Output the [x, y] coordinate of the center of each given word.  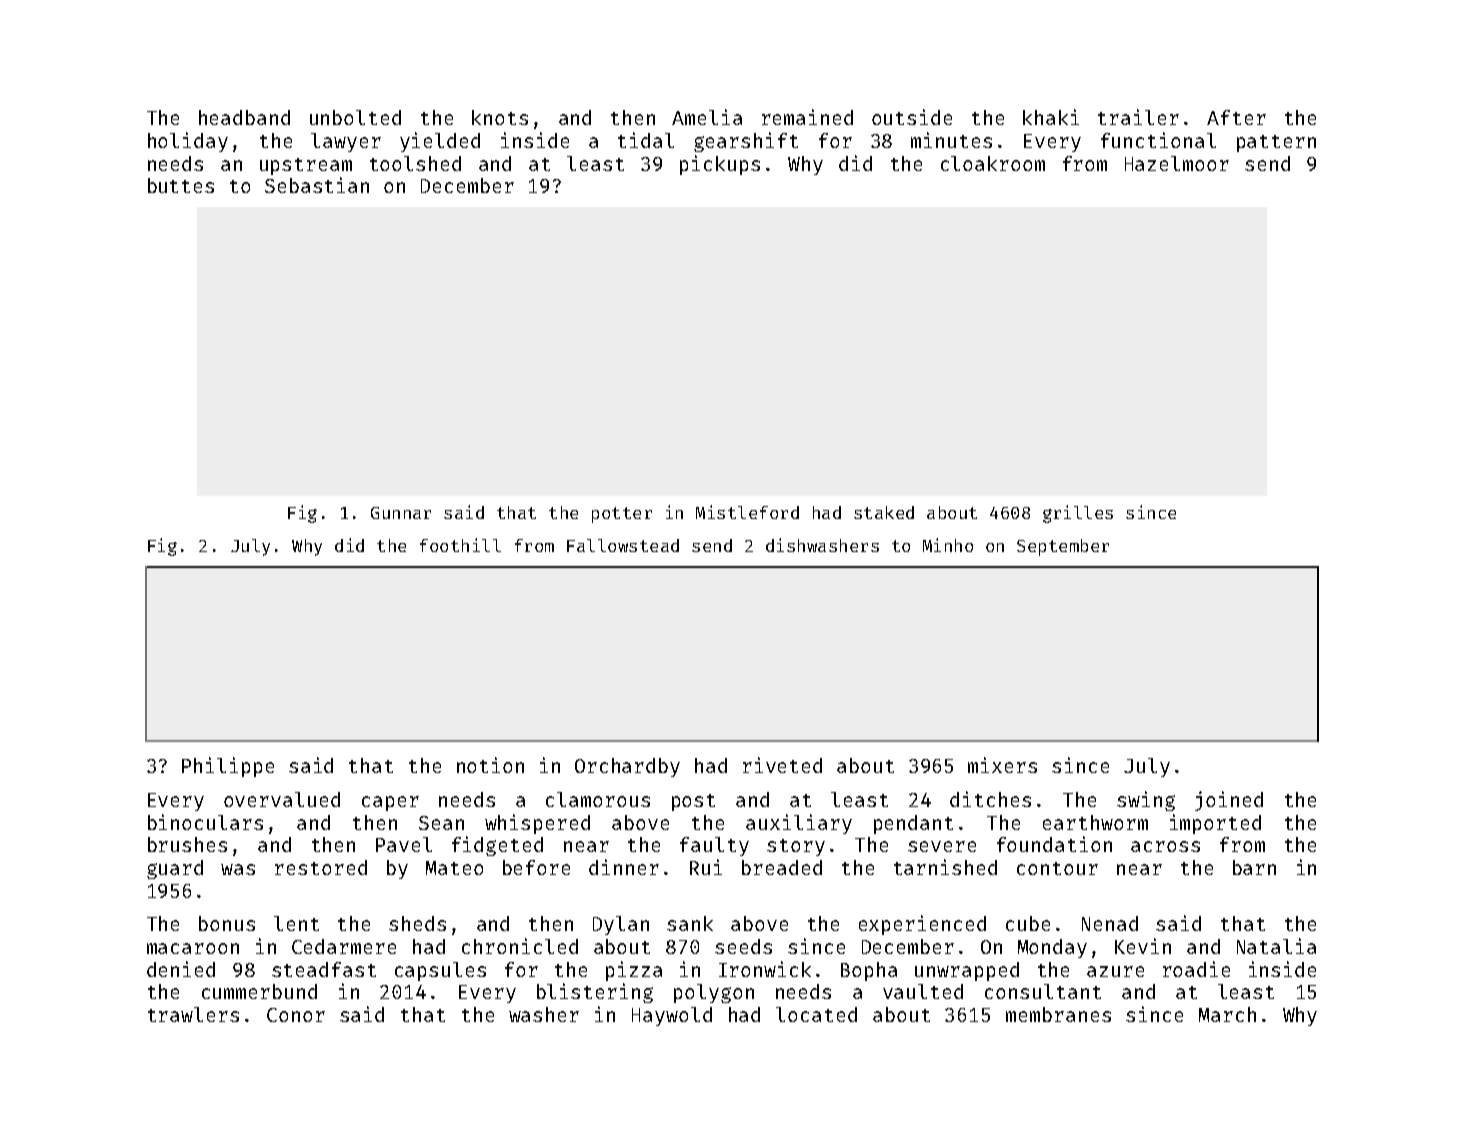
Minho [948, 545]
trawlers [193, 1014]
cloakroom [993, 163]
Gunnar [401, 513]
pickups [720, 165]
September [1063, 547]
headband [244, 117]
